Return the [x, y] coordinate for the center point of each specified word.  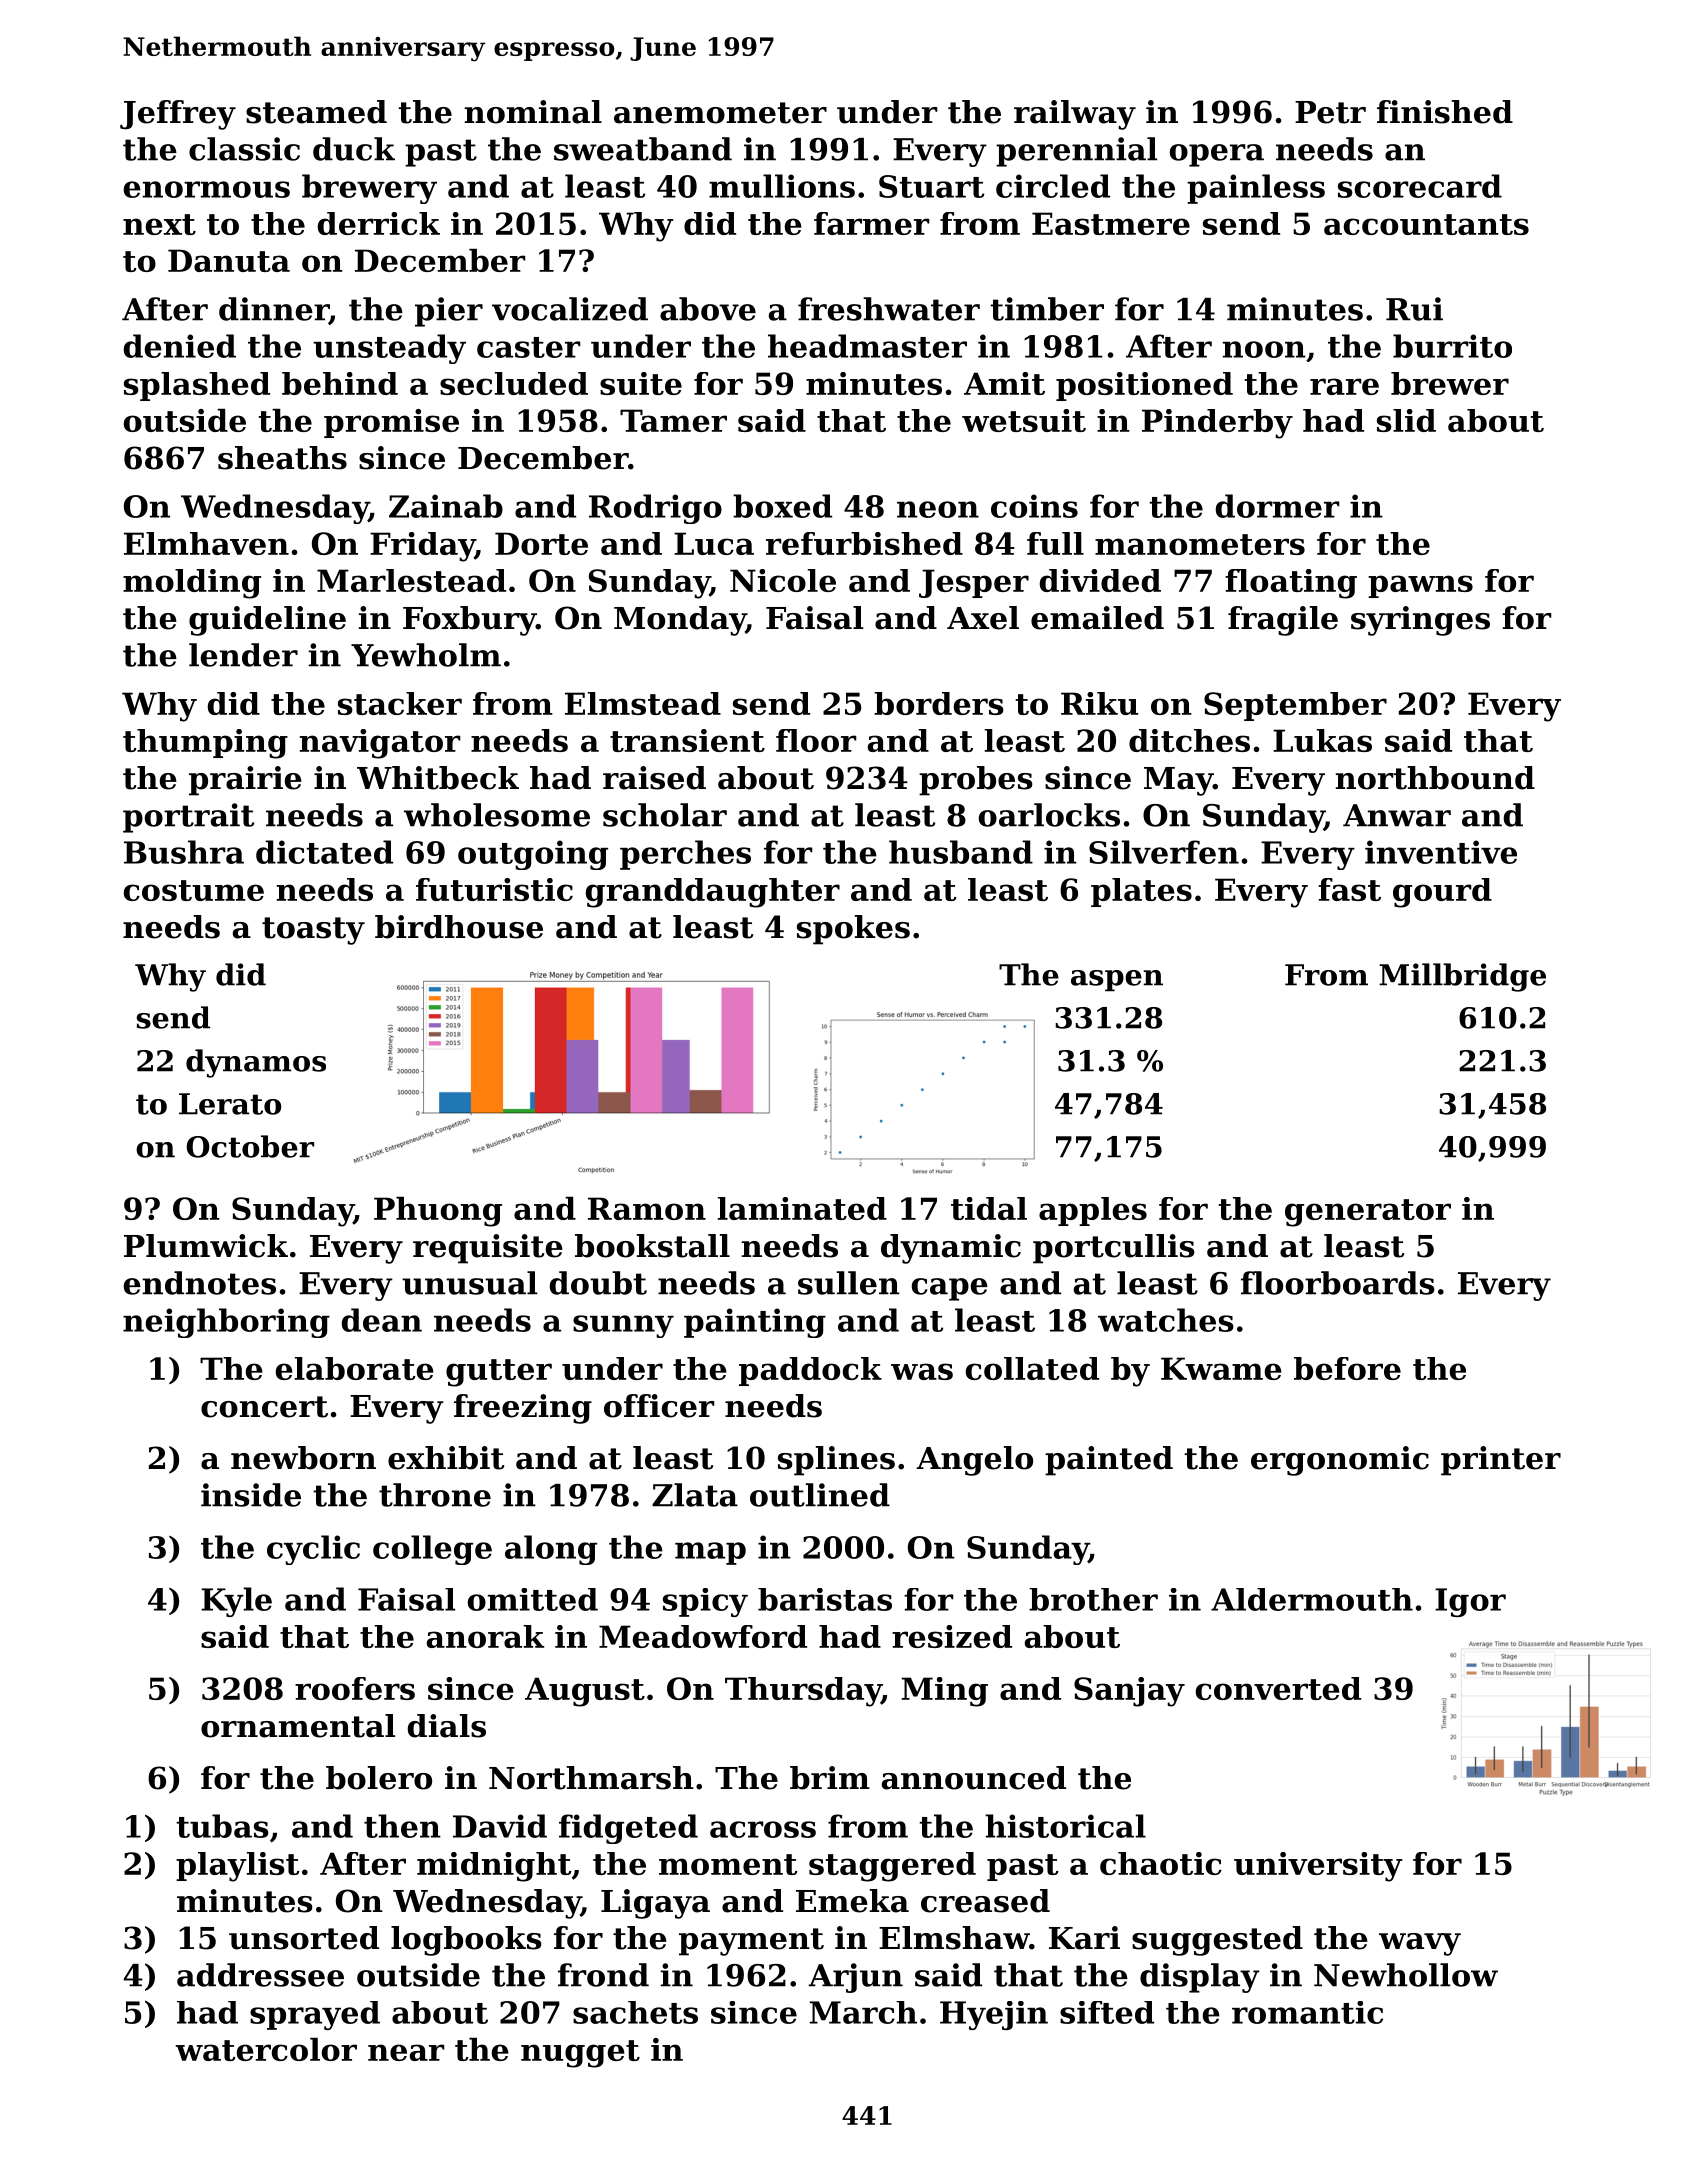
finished [1445, 112]
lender [243, 655]
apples [1093, 1211]
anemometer [720, 113]
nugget [580, 2054]
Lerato [230, 1104]
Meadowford [703, 1636]
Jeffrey [178, 115]
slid [1406, 420]
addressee [260, 1975]
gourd [1442, 893]
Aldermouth [1312, 1599]
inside [251, 1495]
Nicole [783, 580]
